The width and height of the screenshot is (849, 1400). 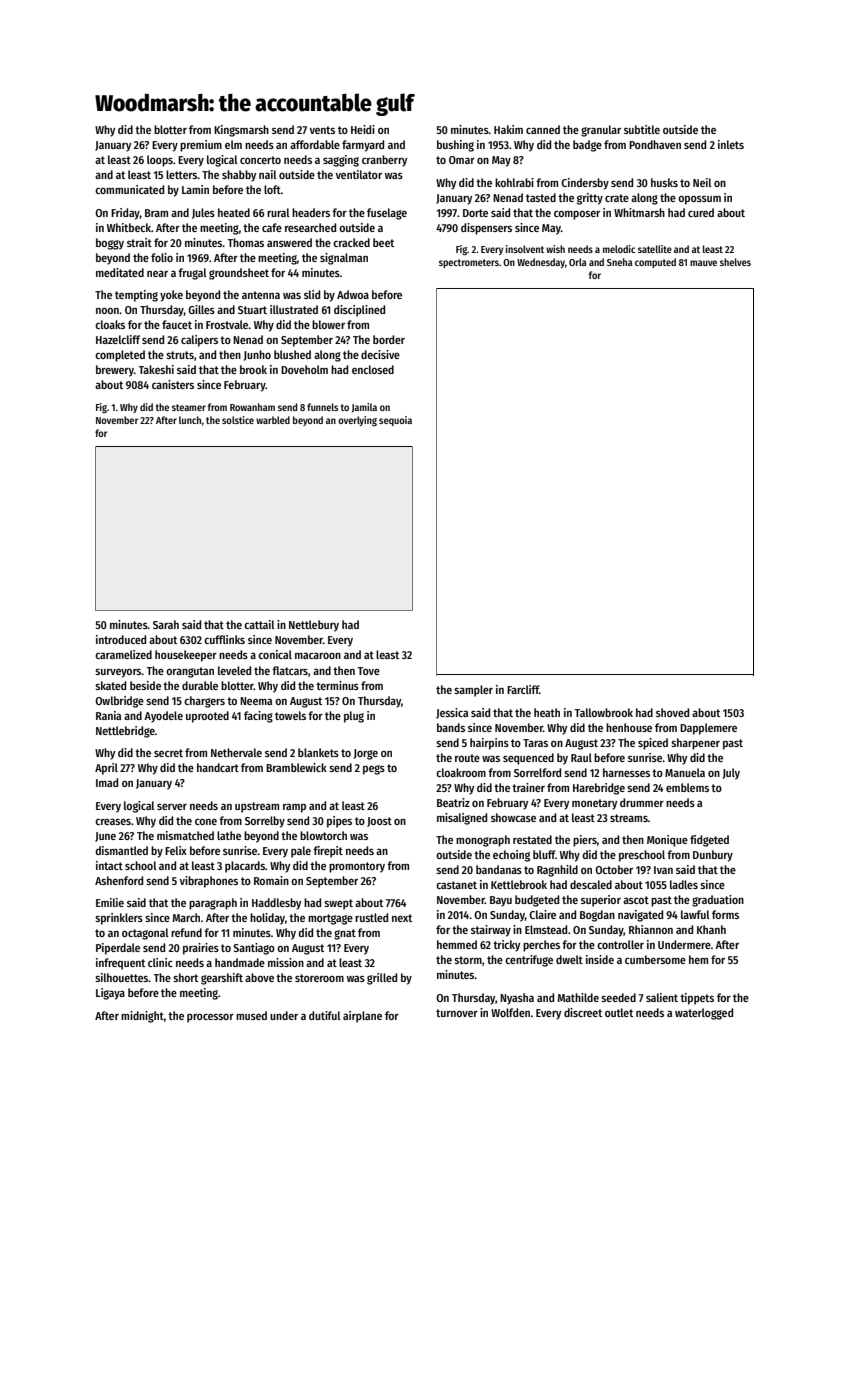 What do you see at coordinates (142, 1017) in the screenshot?
I see `midnight` at bounding box center [142, 1017].
